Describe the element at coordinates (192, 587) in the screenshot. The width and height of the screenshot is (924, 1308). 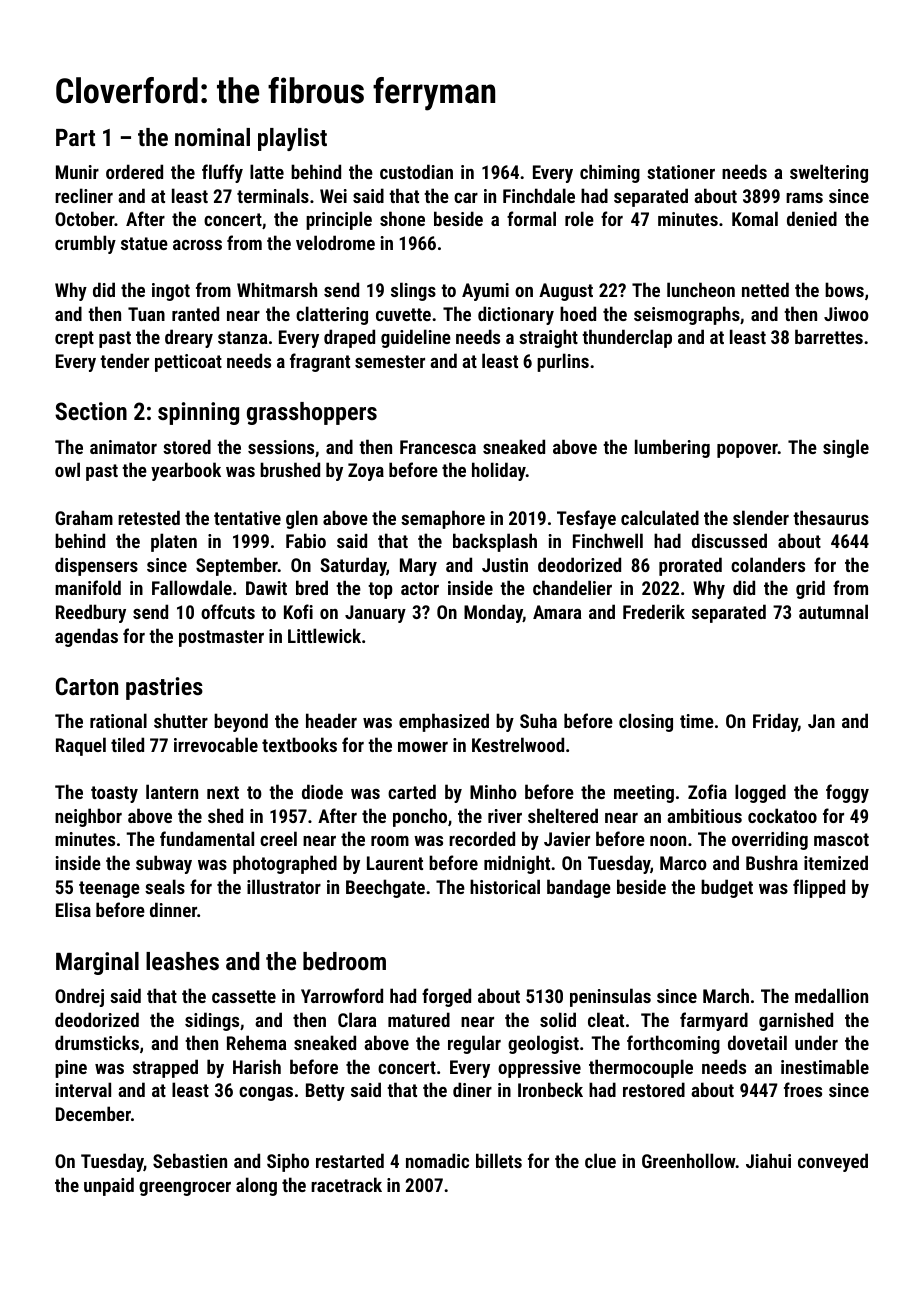
I see `Fallowdale` at that location.
